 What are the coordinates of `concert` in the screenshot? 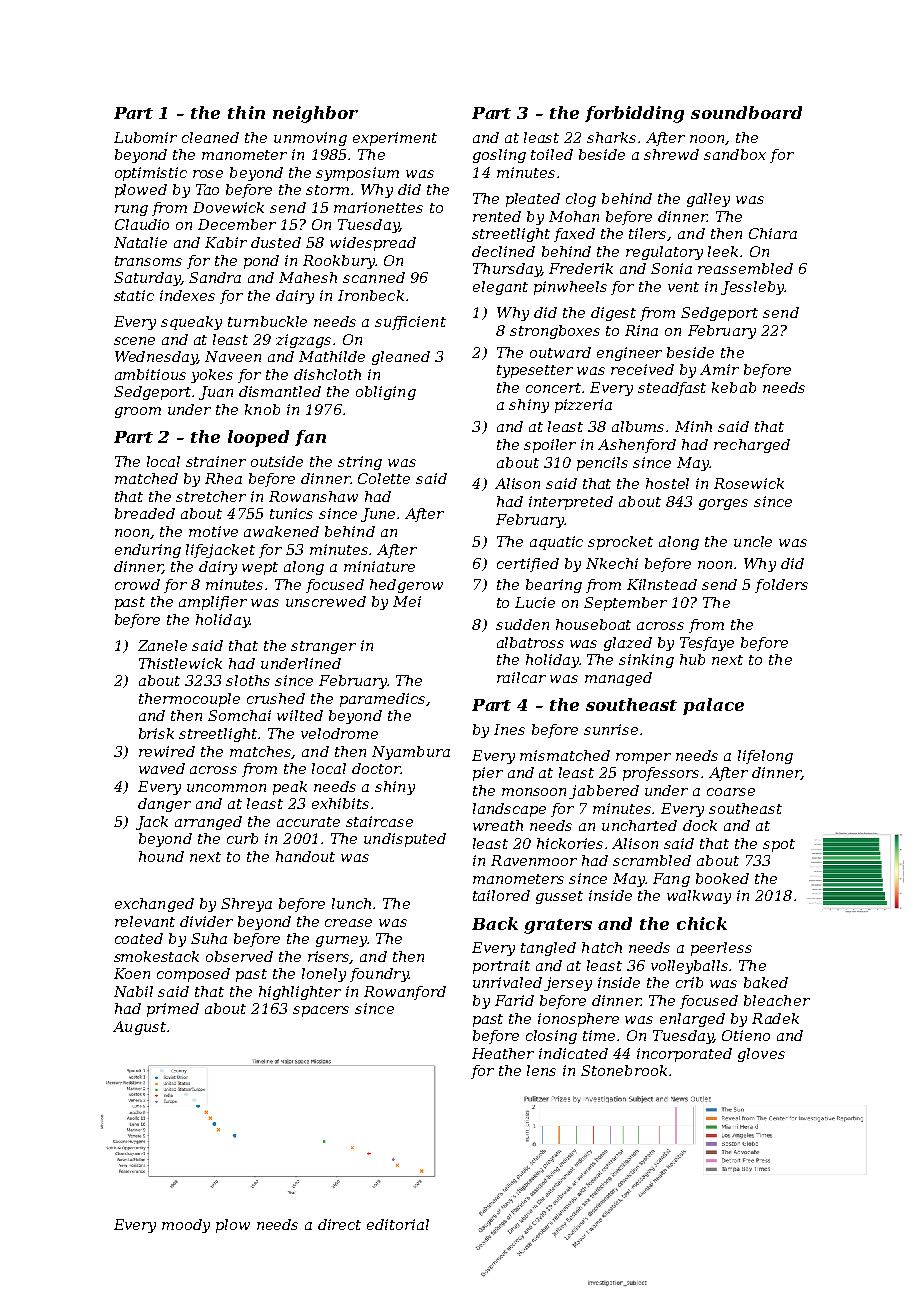 It's located at (553, 388).
